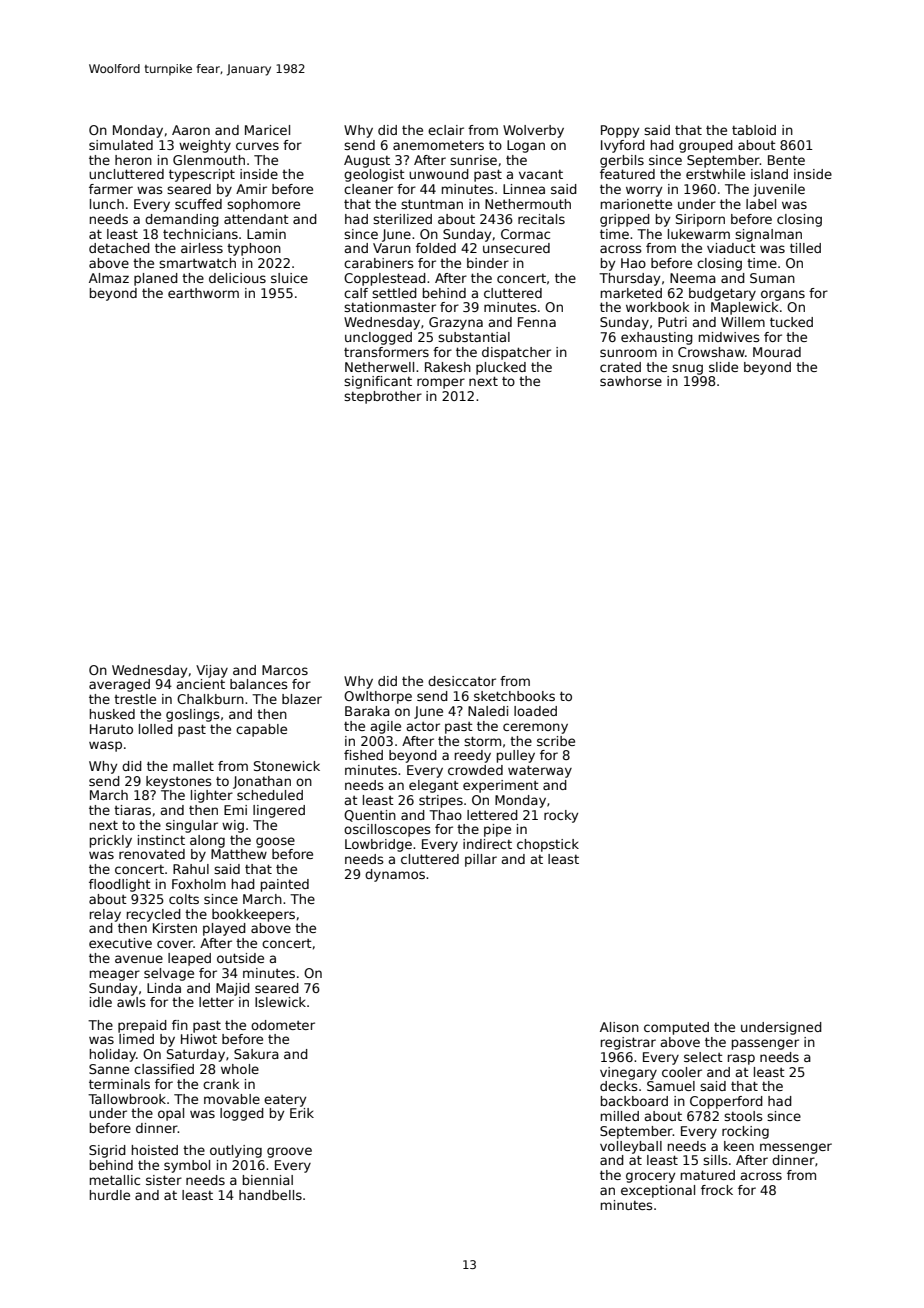 This document has width=924, height=1308. Describe the element at coordinates (631, 381) in the document. I see `sawhorse` at that location.
